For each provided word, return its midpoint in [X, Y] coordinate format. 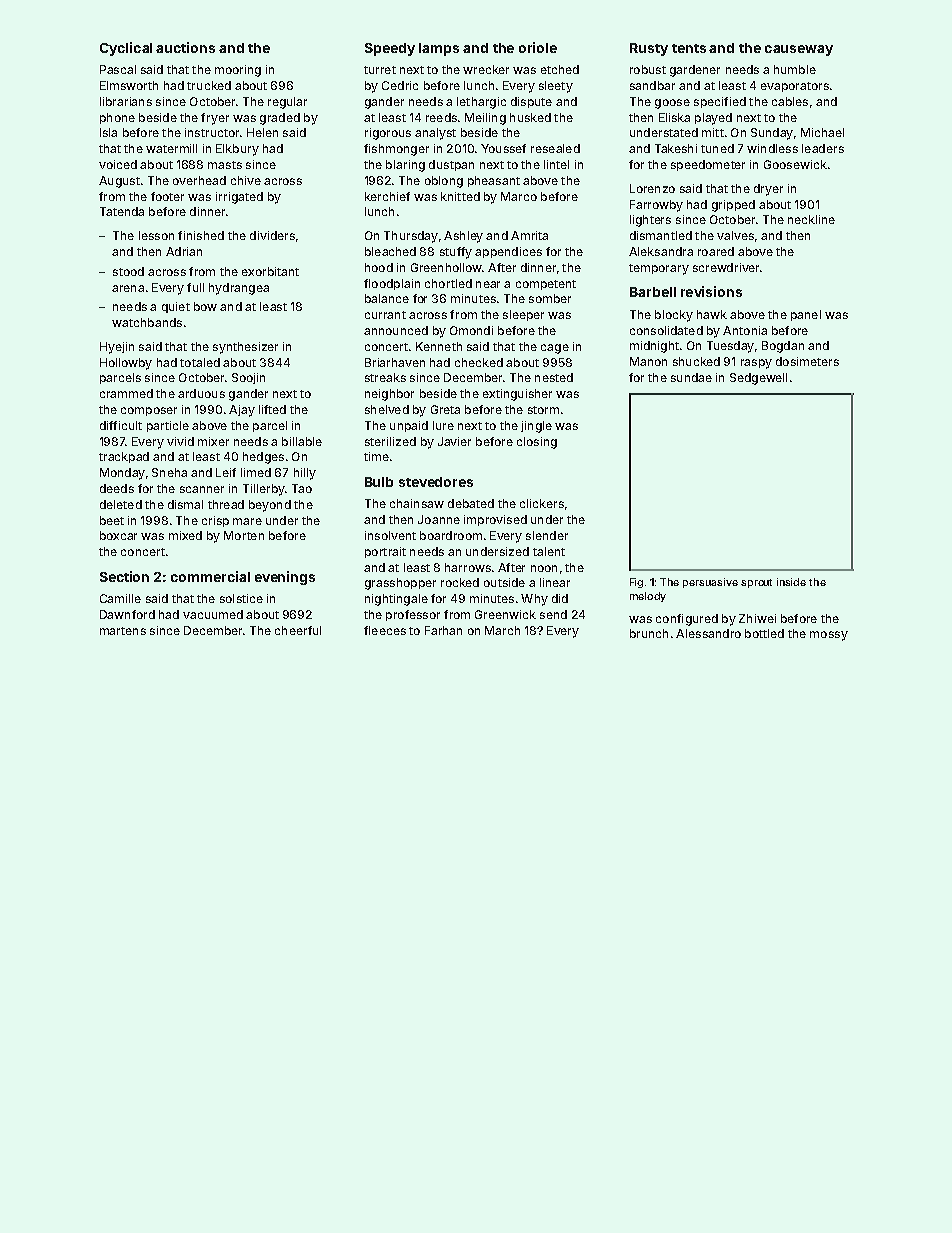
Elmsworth [129, 85]
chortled [448, 283]
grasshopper [400, 584]
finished [201, 235]
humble [795, 69]
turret [380, 70]
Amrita [529, 235]
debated [471, 503]
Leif [226, 472]
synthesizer [245, 348]
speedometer [708, 165]
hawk [712, 314]
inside [791, 582]
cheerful [298, 630]
